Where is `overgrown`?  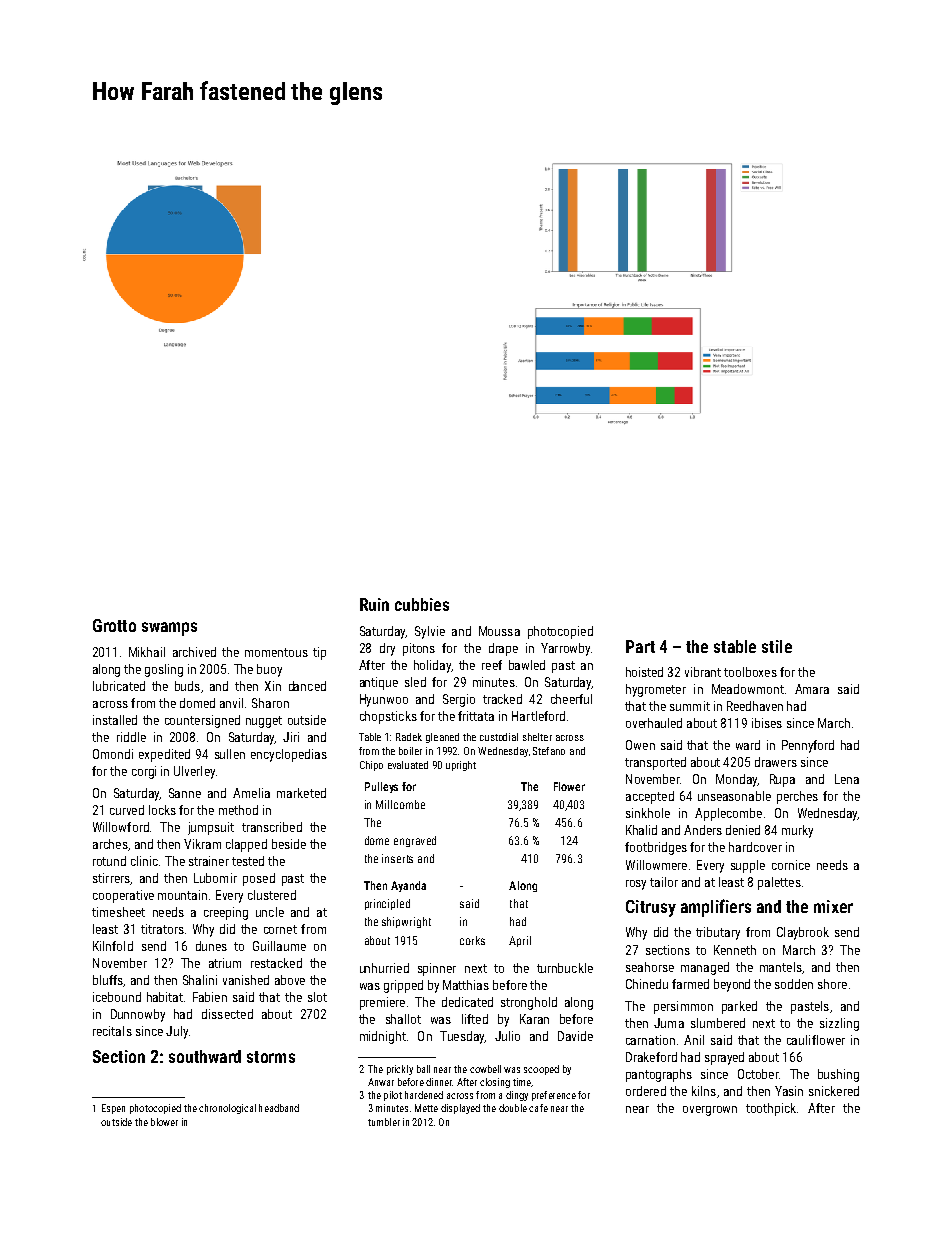 overgrown is located at coordinates (710, 1111).
